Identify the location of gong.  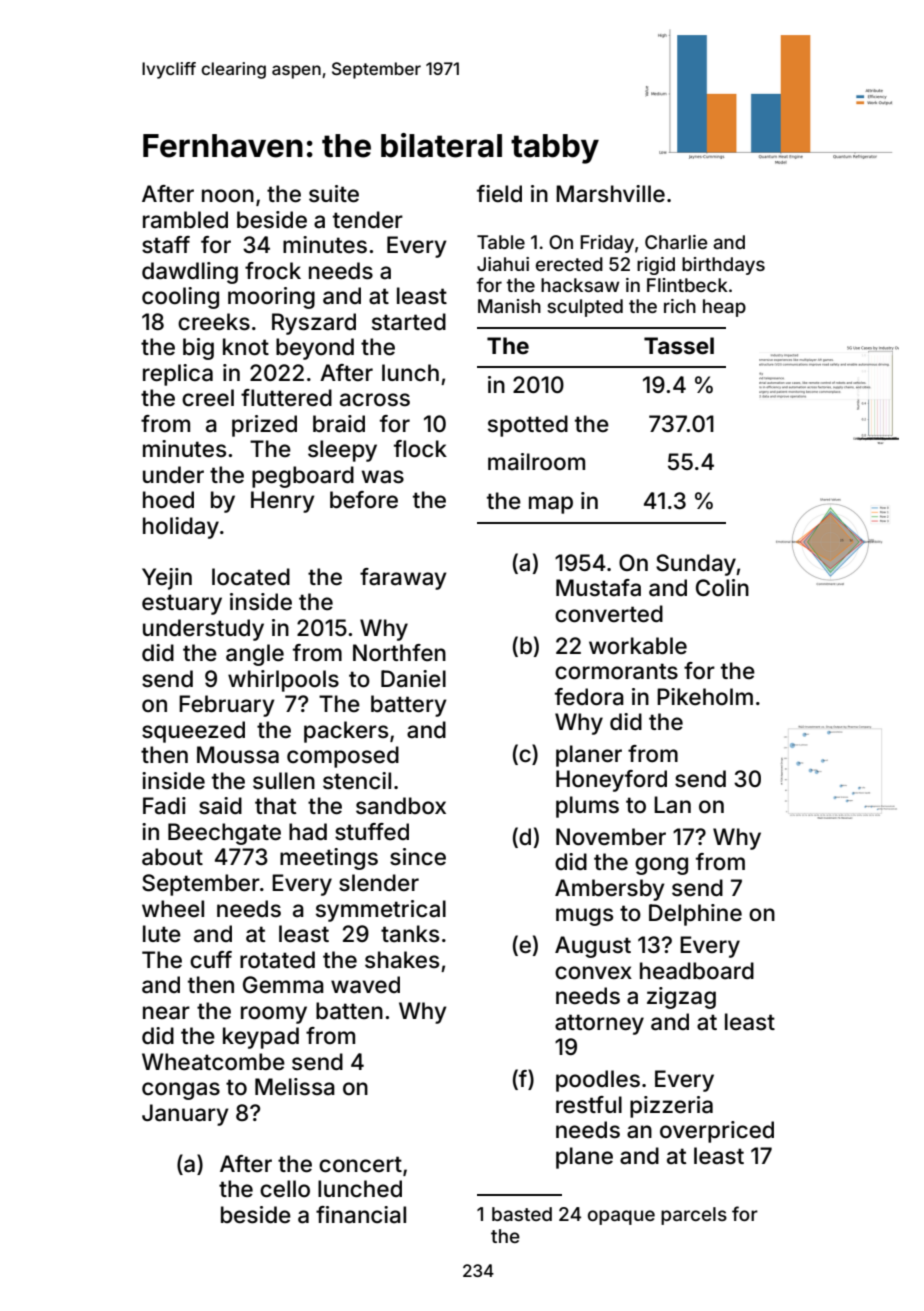
(661, 866).
